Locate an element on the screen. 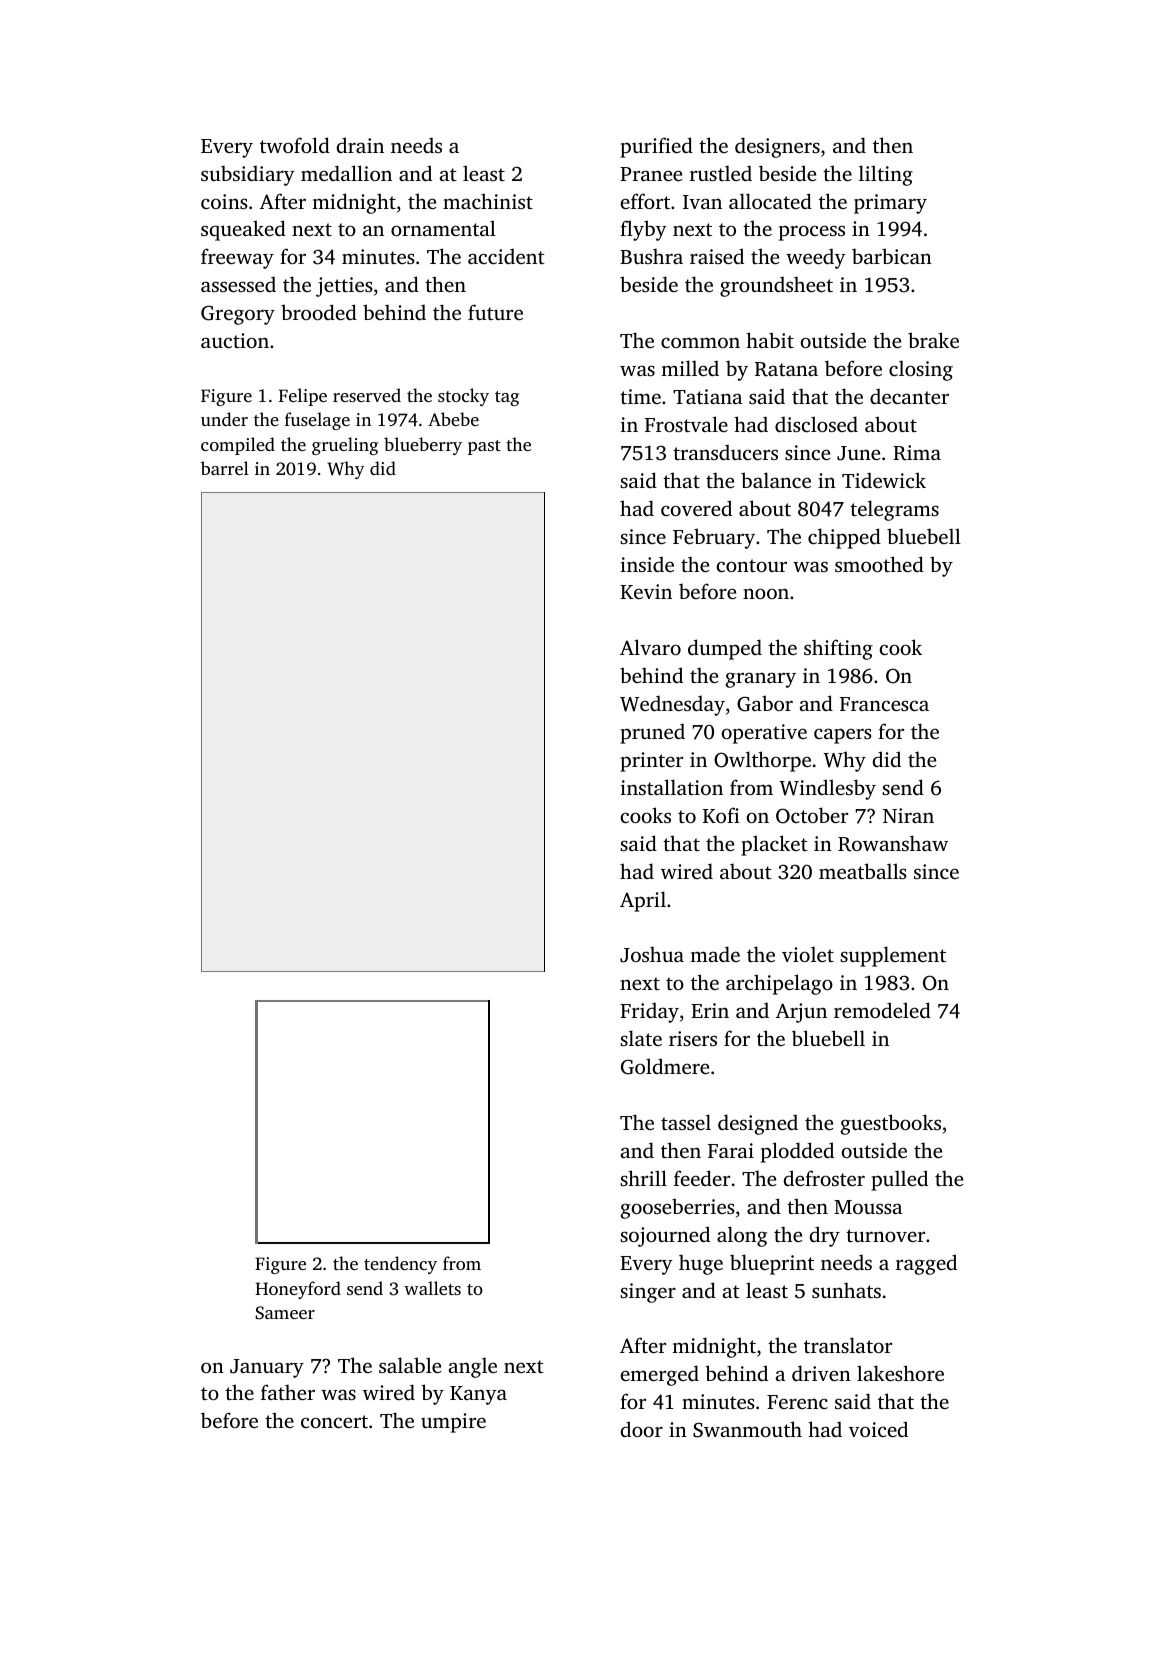 The width and height of the screenshot is (1165, 1654). door is located at coordinates (642, 1429).
